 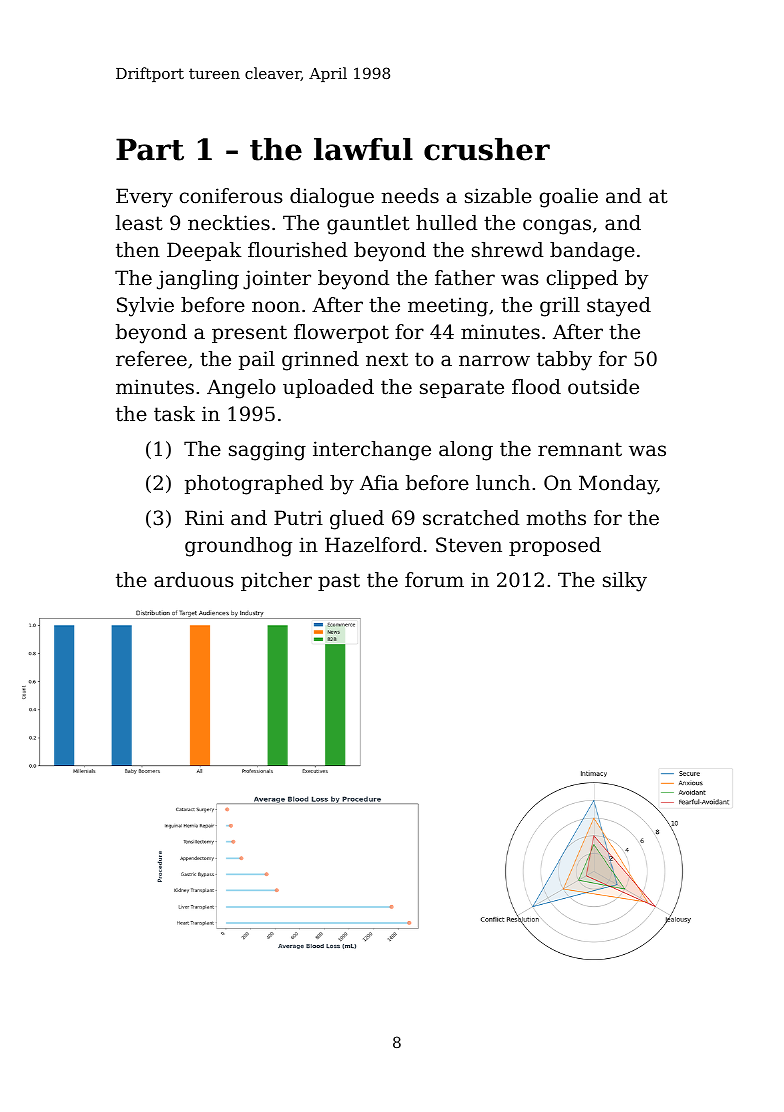 What do you see at coordinates (328, 388) in the document?
I see `uploaded` at bounding box center [328, 388].
